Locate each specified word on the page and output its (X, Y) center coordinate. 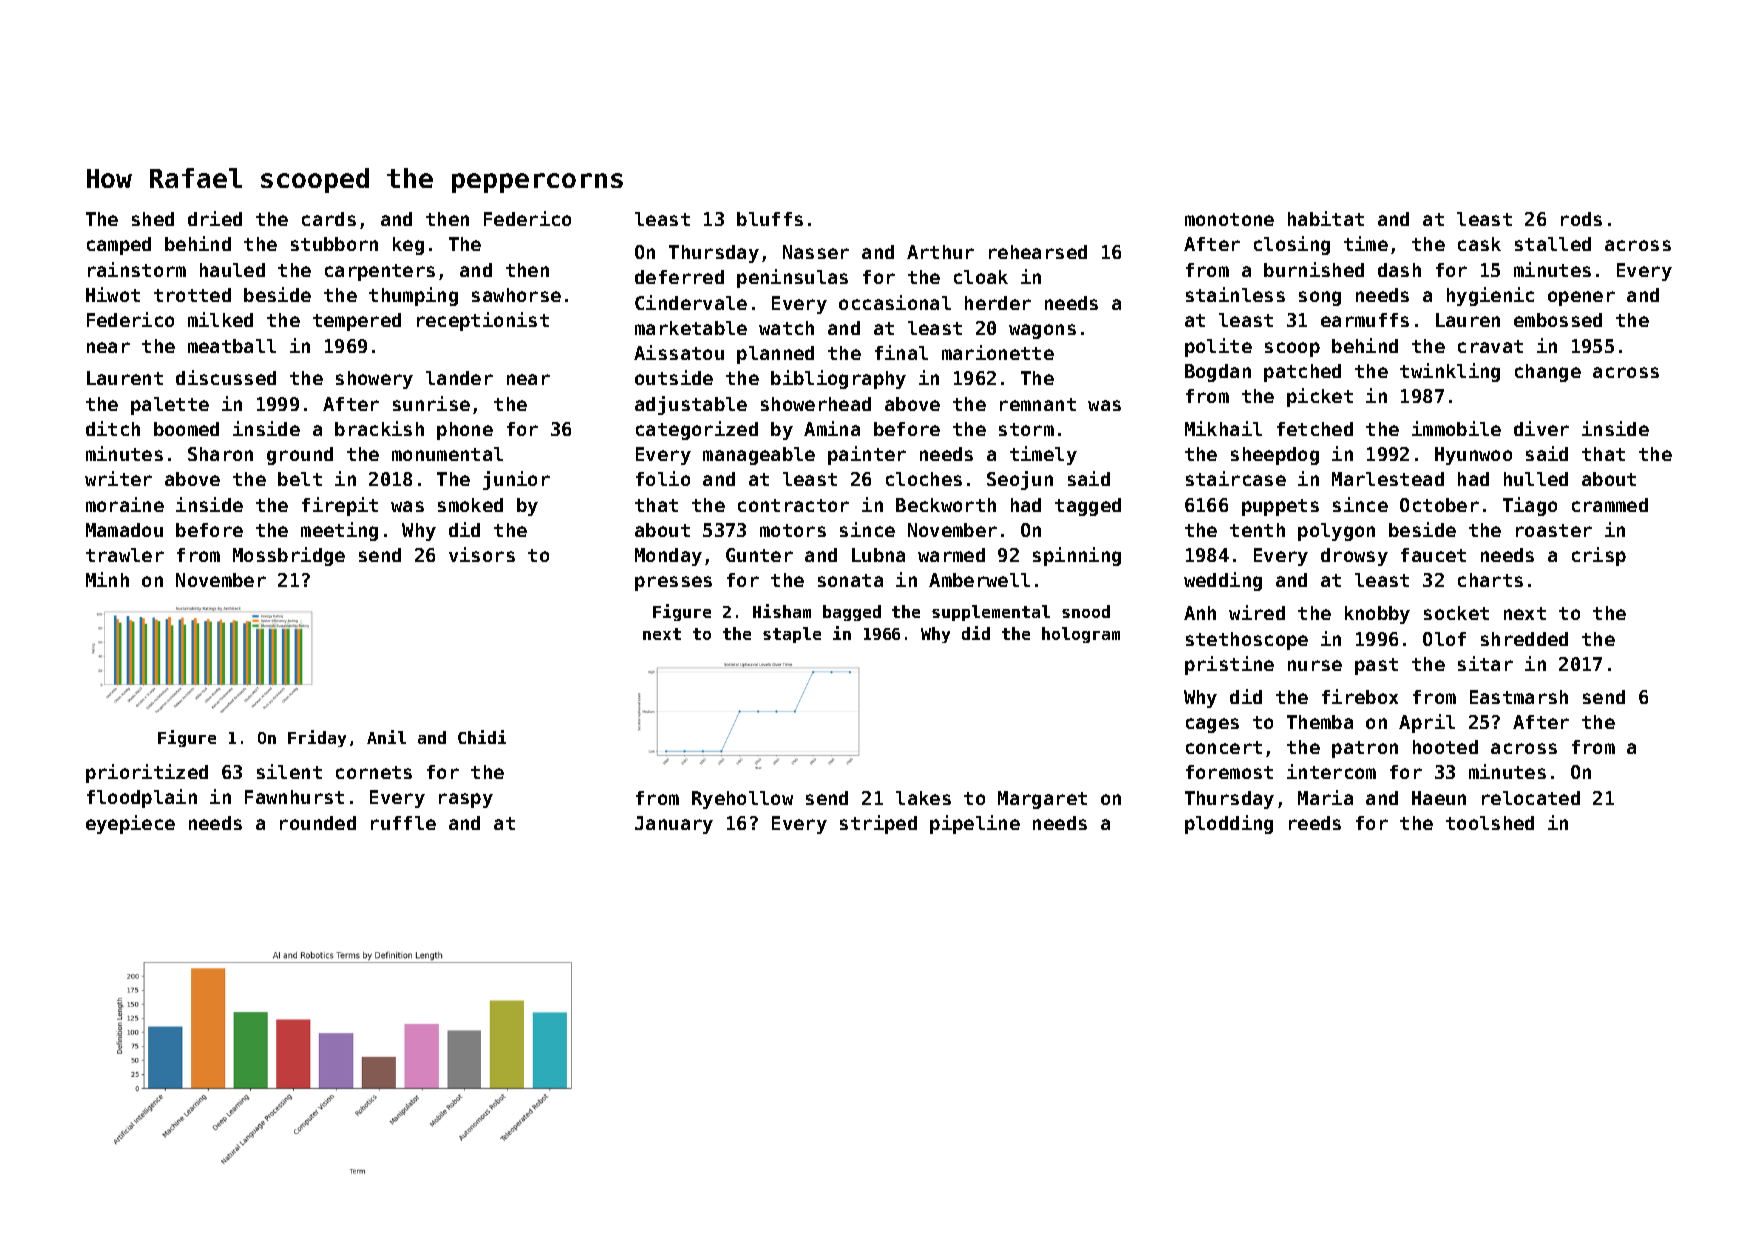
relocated (1531, 798)
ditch (113, 428)
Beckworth (946, 505)
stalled (1553, 244)
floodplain (142, 798)
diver (1541, 428)
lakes (923, 798)
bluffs (770, 219)
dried (215, 218)
